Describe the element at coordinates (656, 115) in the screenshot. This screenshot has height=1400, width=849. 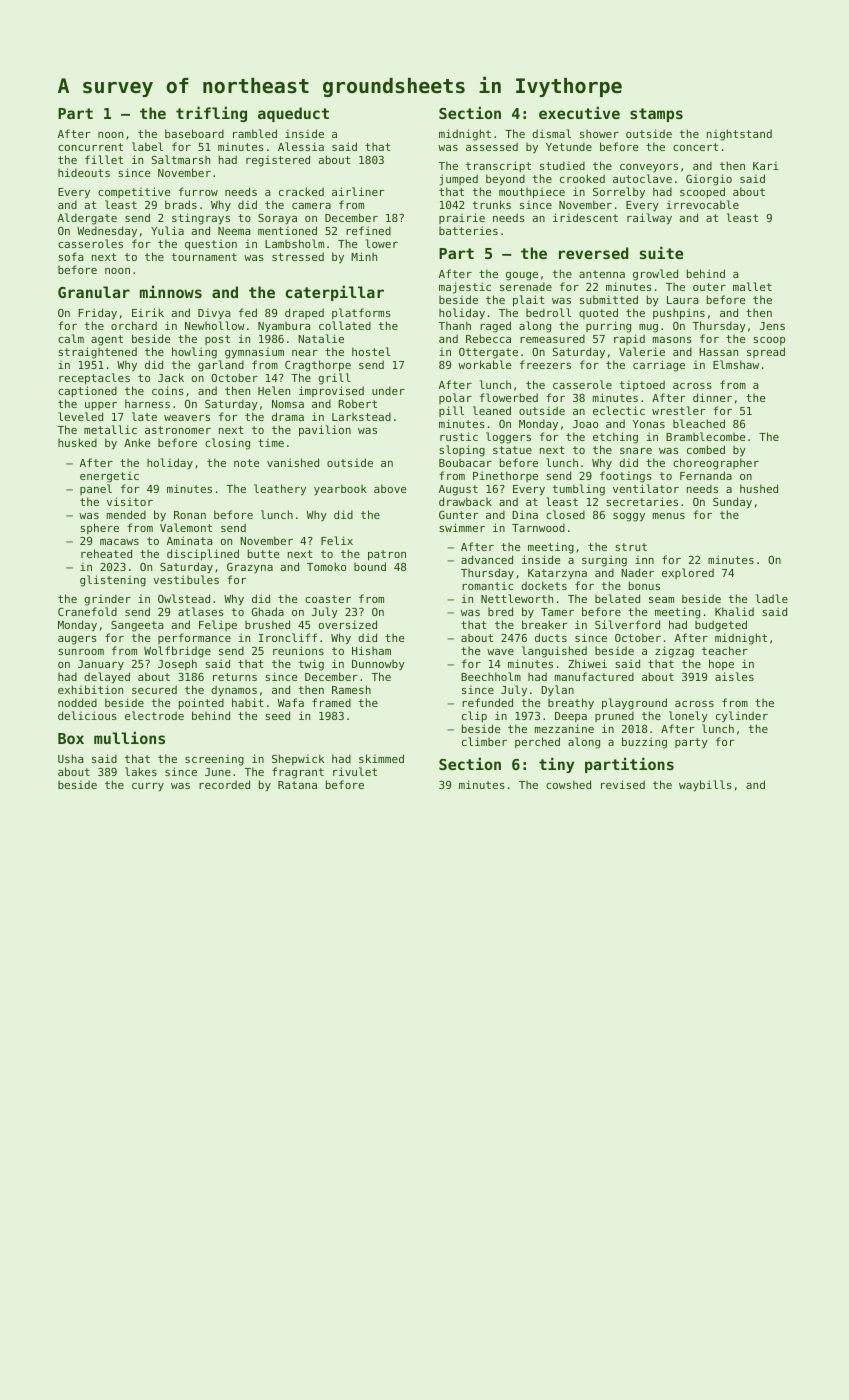
I see `stamps` at that location.
